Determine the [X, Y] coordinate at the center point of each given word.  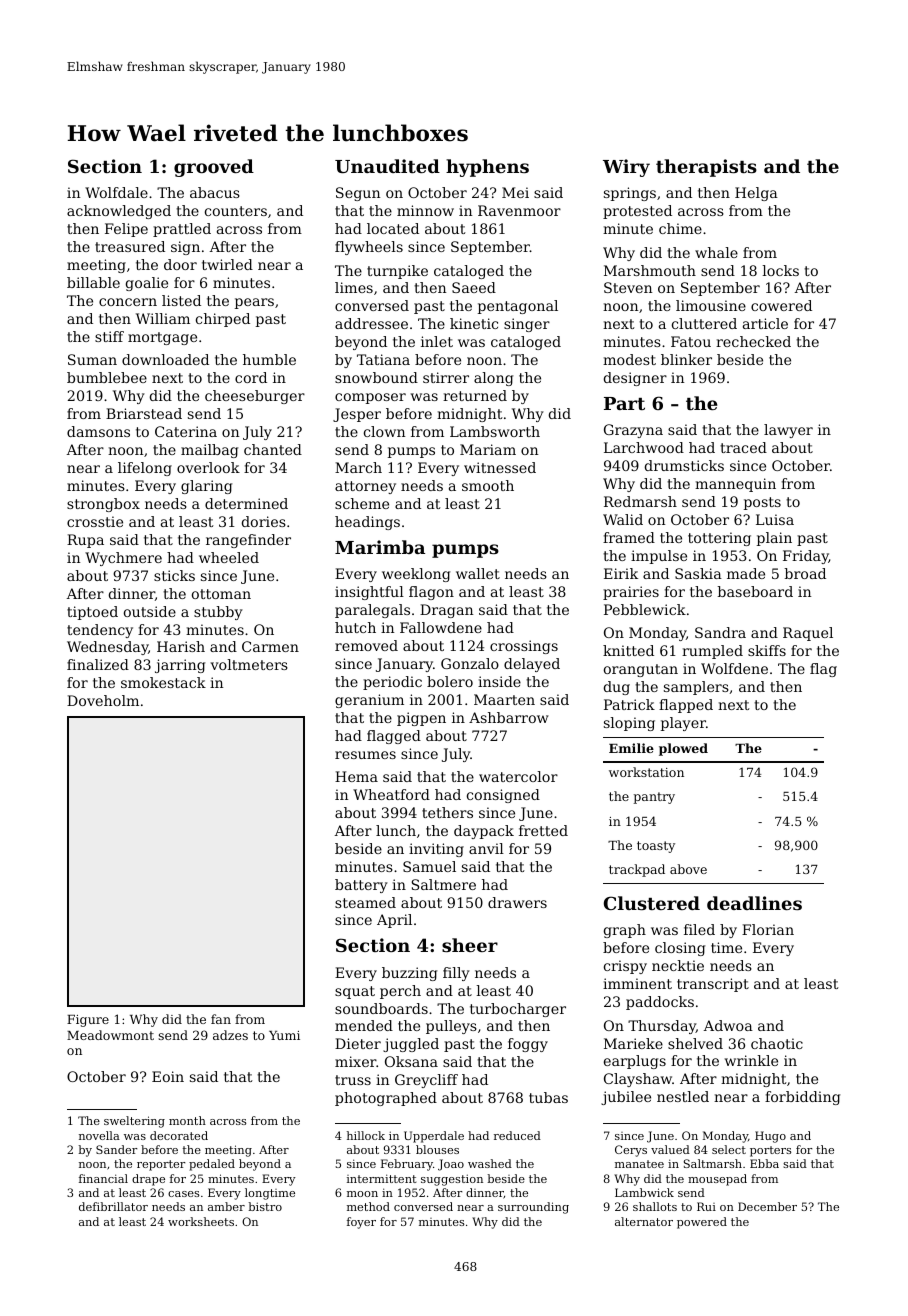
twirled [227, 264]
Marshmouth [650, 270]
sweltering [134, 1122]
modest [629, 359]
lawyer [788, 431]
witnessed [500, 467]
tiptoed [92, 613]
